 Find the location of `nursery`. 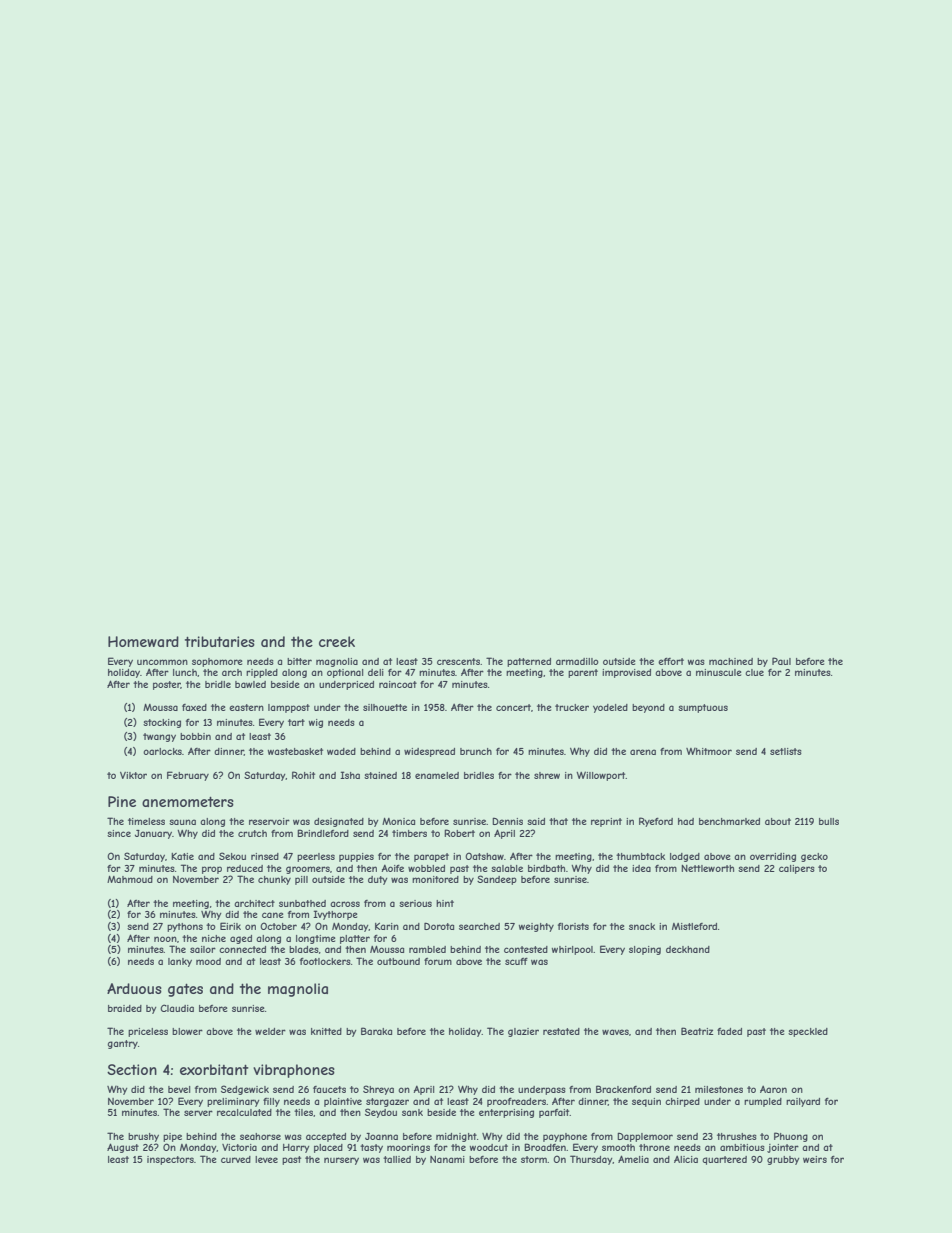

nursery is located at coordinates (341, 1161).
